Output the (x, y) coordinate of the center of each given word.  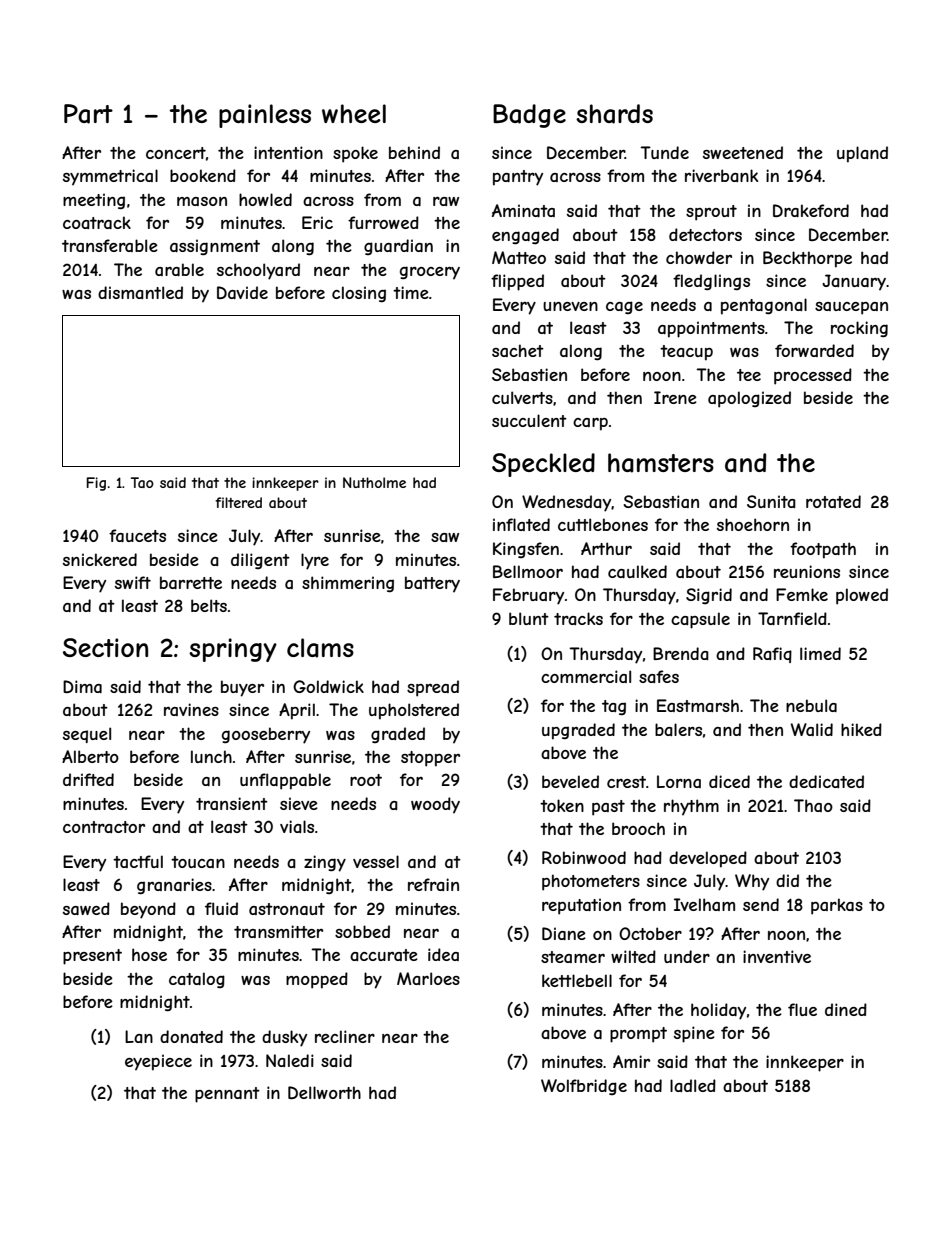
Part (88, 114)
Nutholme (374, 482)
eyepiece (158, 1062)
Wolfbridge (584, 1087)
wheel (354, 113)
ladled (693, 1085)
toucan (198, 862)
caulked (637, 571)
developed (708, 859)
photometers (591, 882)
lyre (315, 561)
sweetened (743, 152)
